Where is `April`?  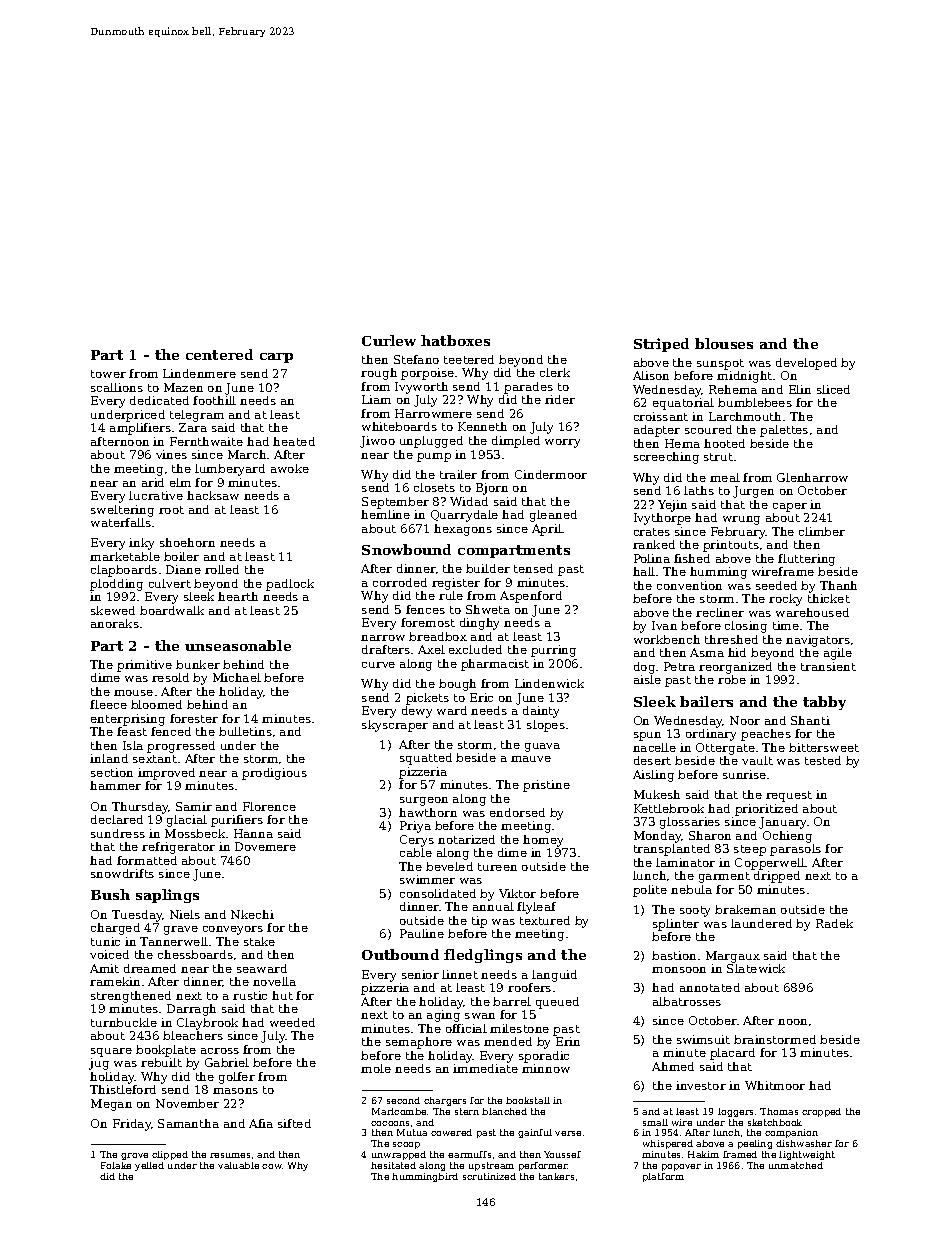 April is located at coordinates (547, 530).
